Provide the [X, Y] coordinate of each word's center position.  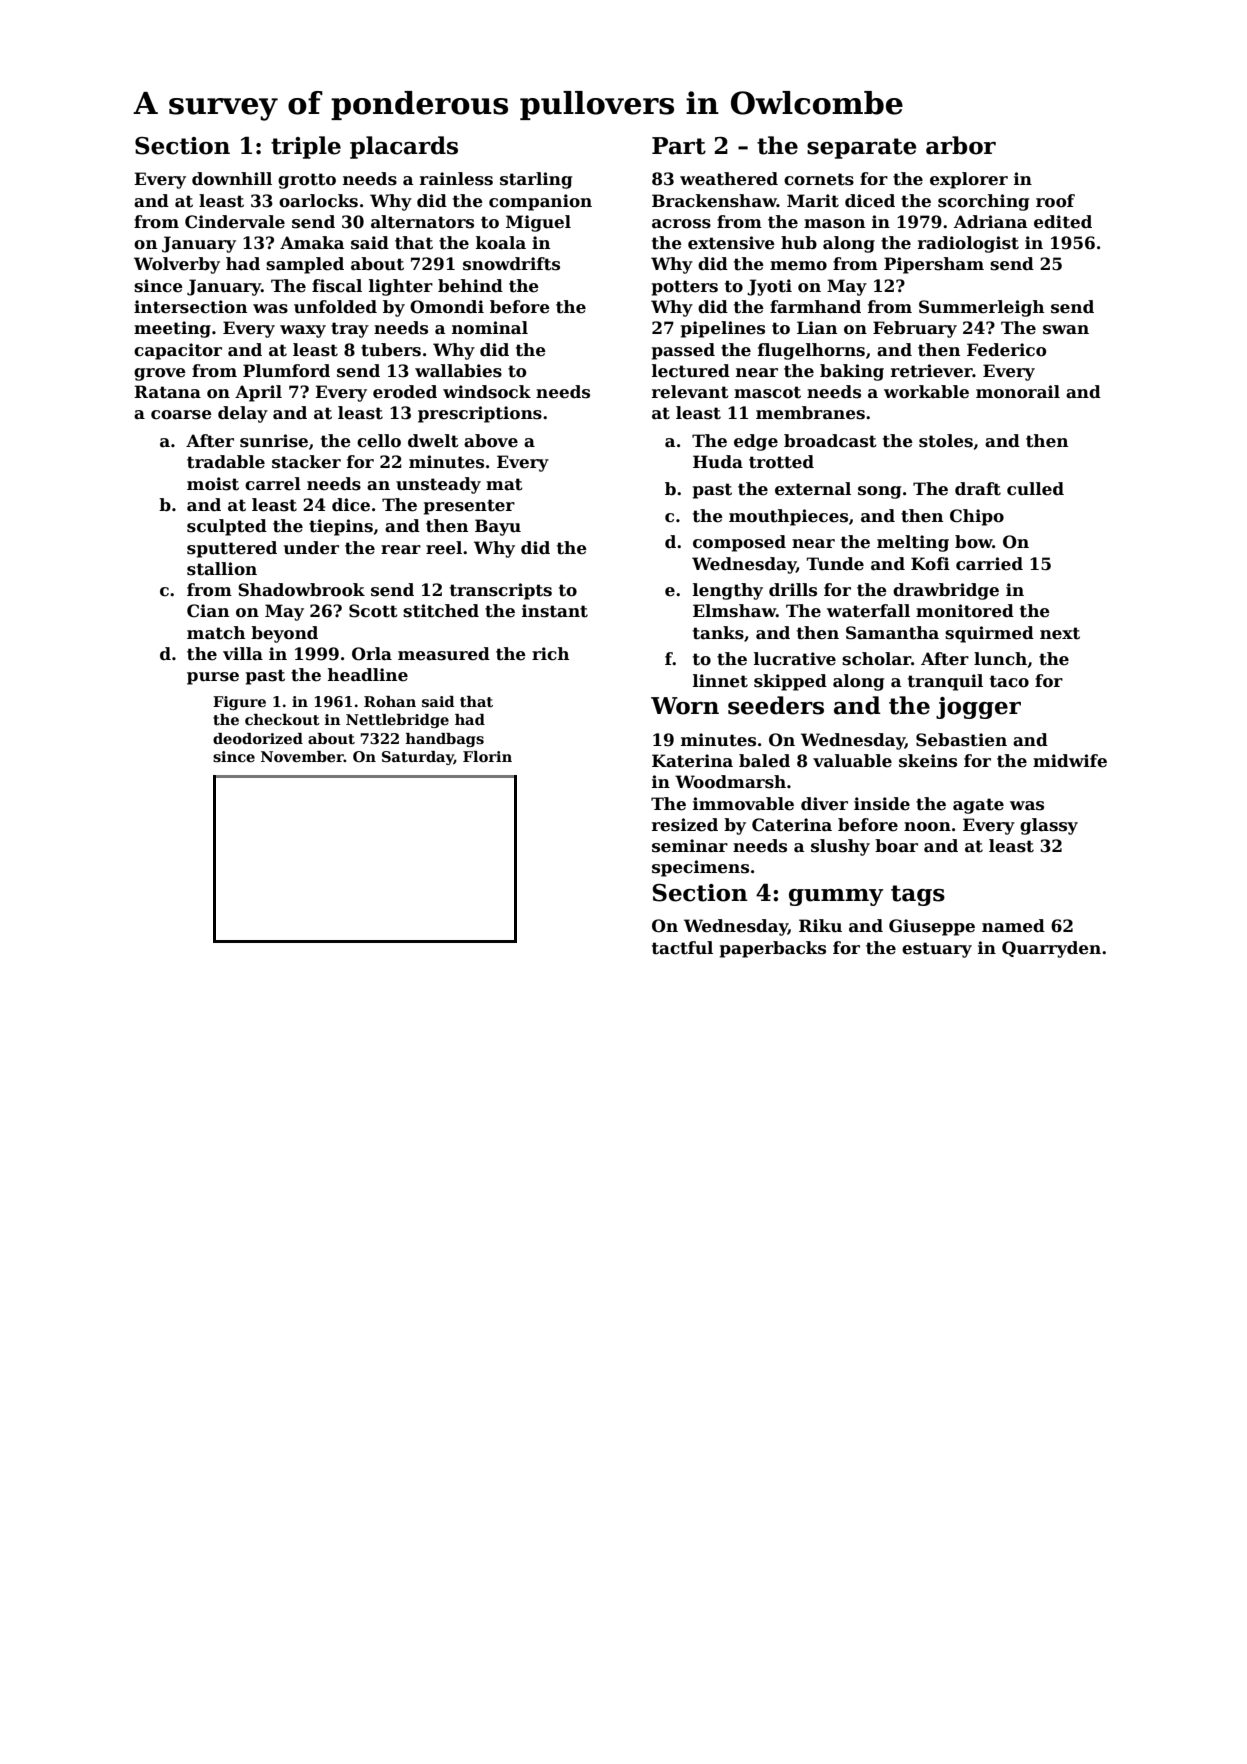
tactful [682, 948]
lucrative [795, 659]
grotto [307, 181]
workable [926, 392]
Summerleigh [981, 308]
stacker [306, 462]
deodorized [258, 738]
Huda [718, 462]
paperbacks [773, 949]
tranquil [945, 682]
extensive [731, 243]
